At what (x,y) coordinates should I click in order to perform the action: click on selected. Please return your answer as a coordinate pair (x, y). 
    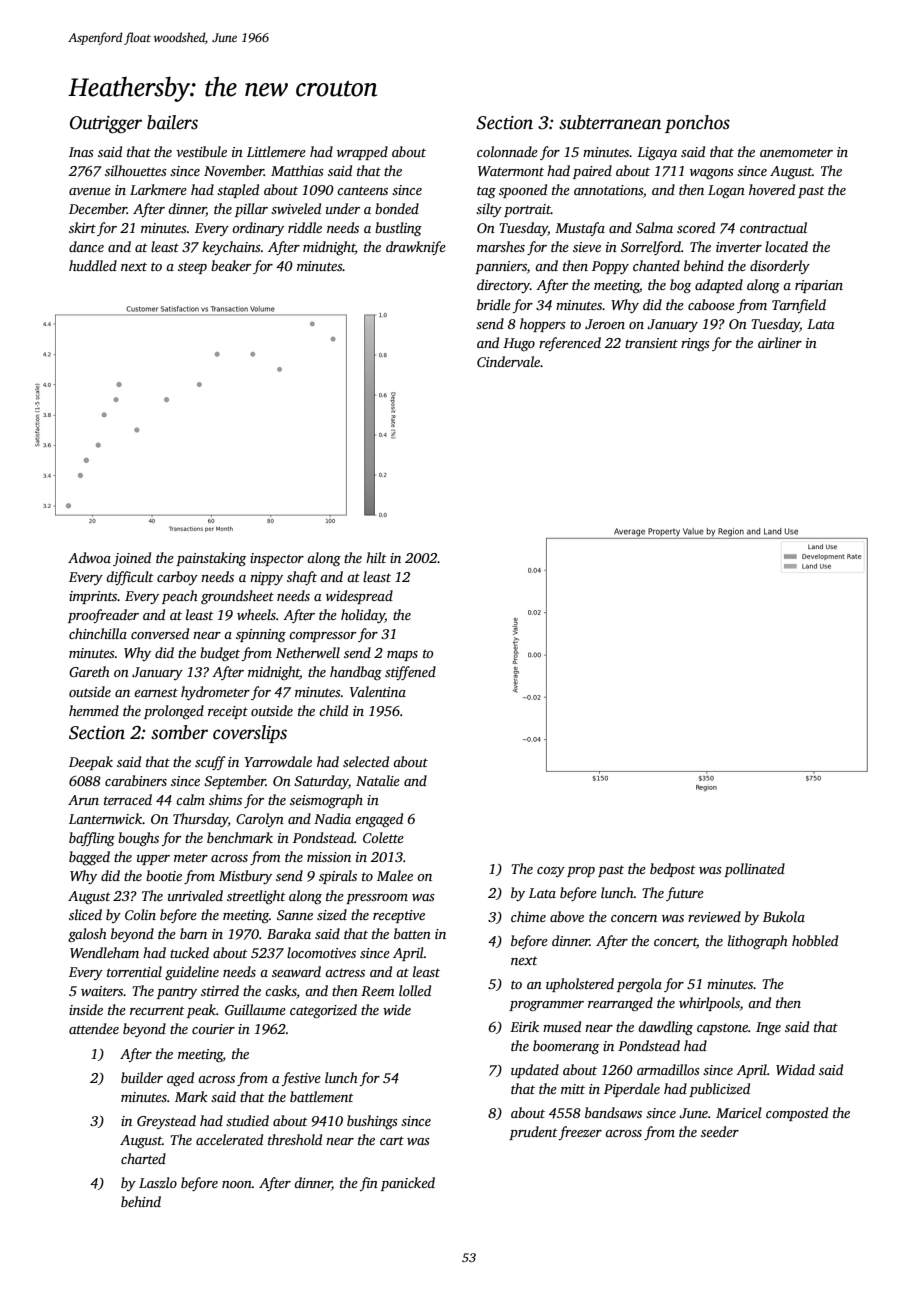
    Looking at the image, I should click on (366, 761).
